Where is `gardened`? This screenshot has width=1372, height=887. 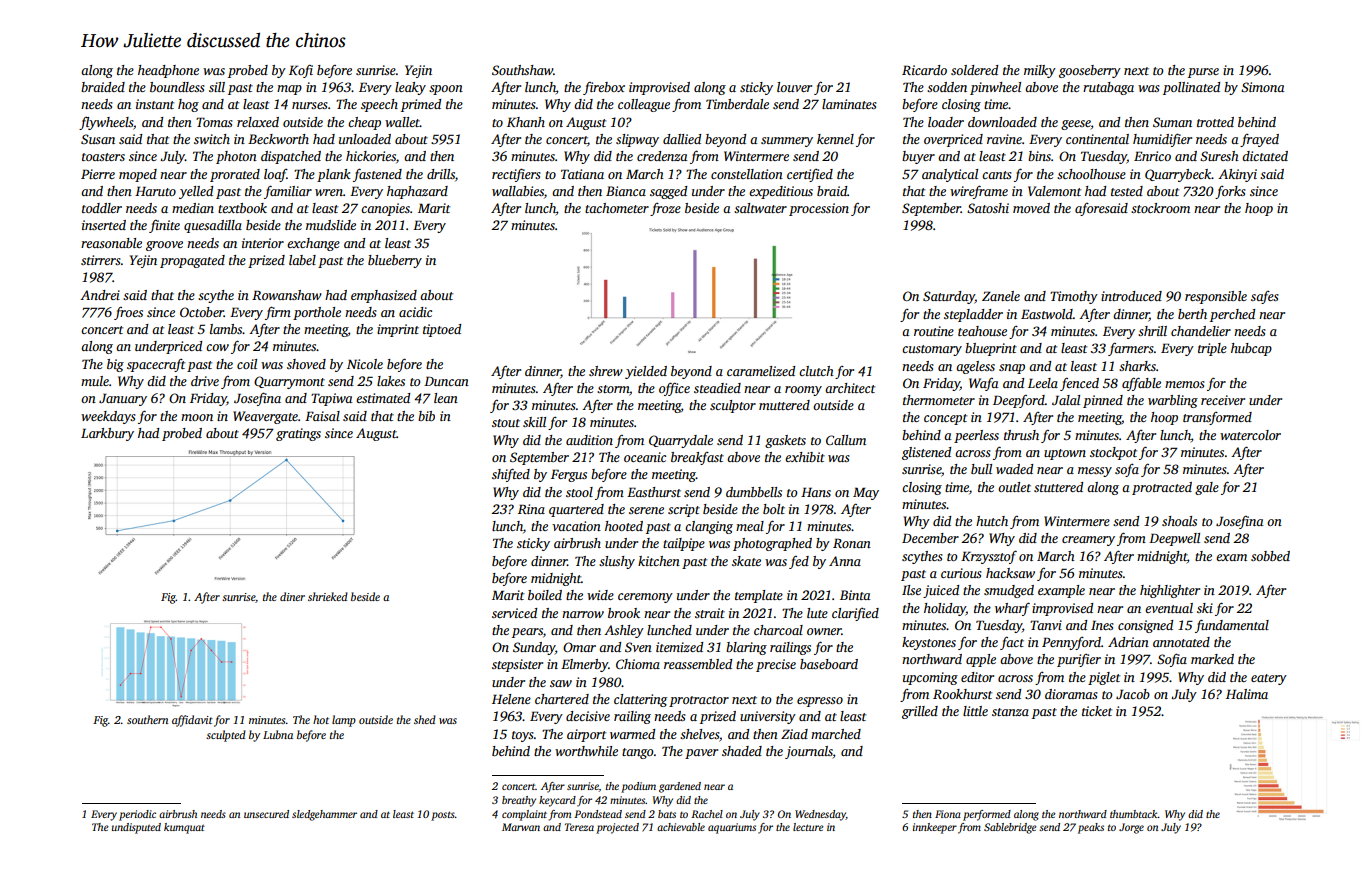
gardened is located at coordinates (680, 787).
